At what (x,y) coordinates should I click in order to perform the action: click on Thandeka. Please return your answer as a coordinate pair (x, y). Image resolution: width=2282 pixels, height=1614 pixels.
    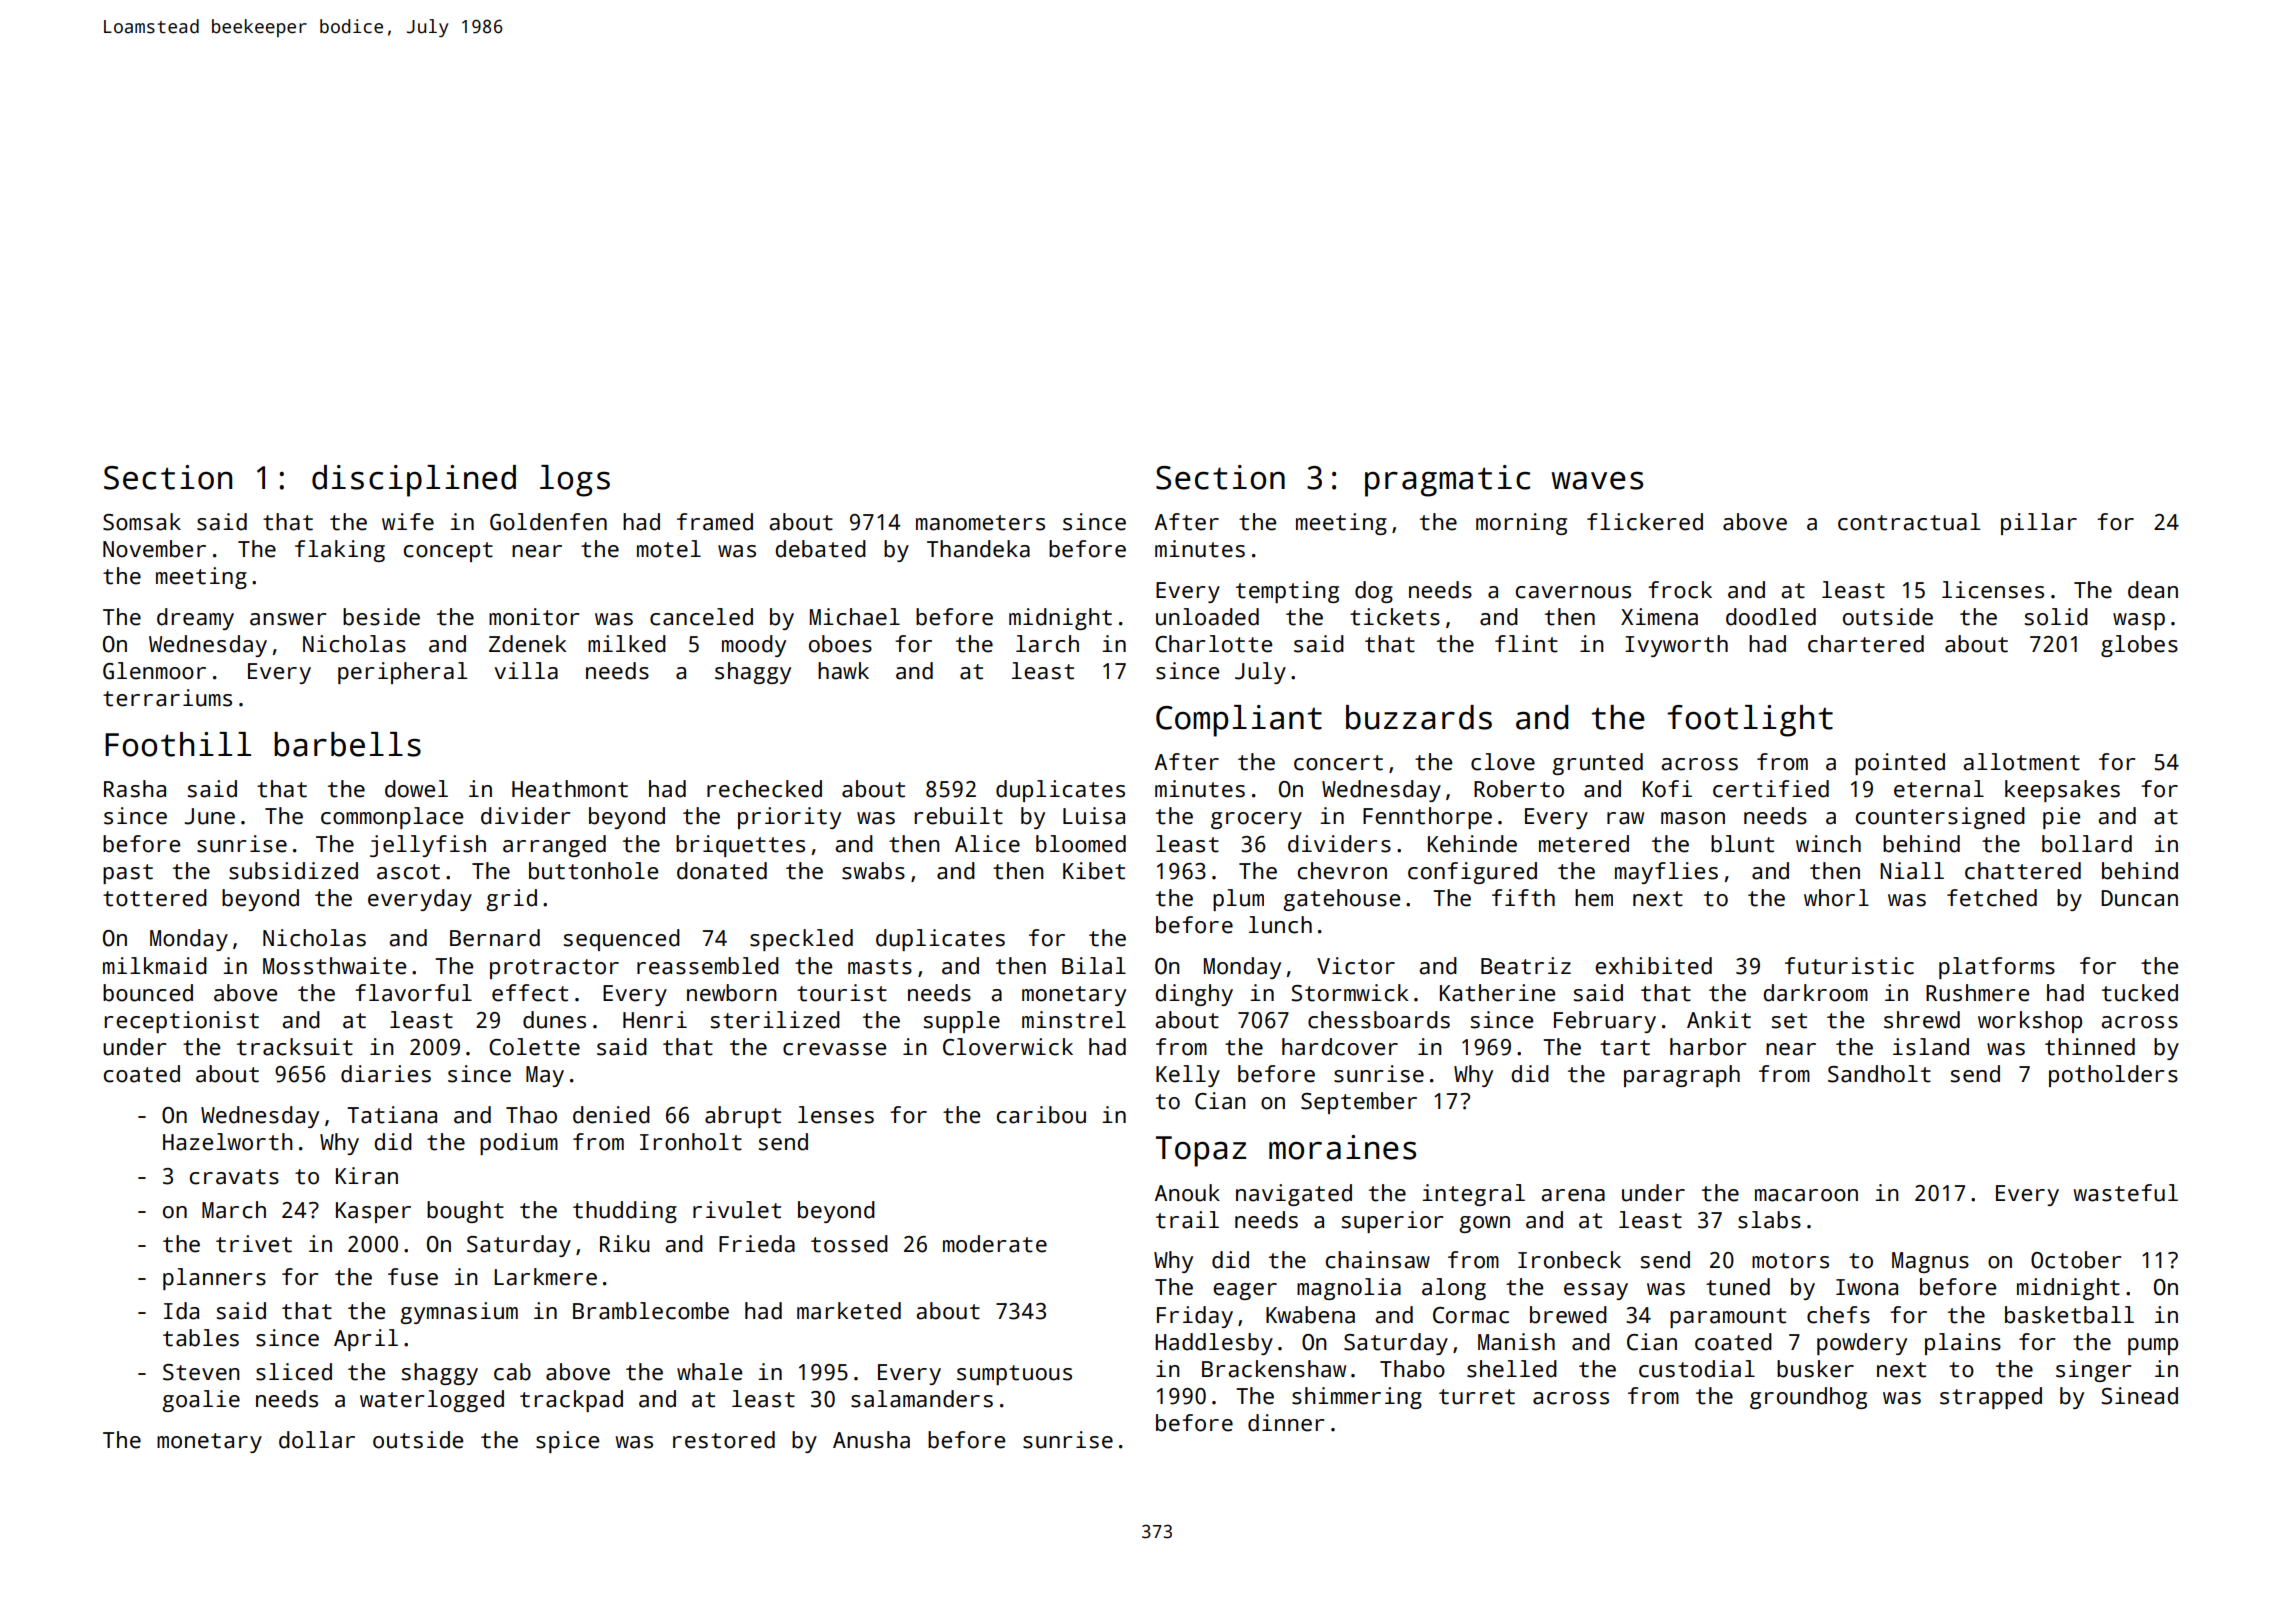
    Looking at the image, I should click on (978, 549).
